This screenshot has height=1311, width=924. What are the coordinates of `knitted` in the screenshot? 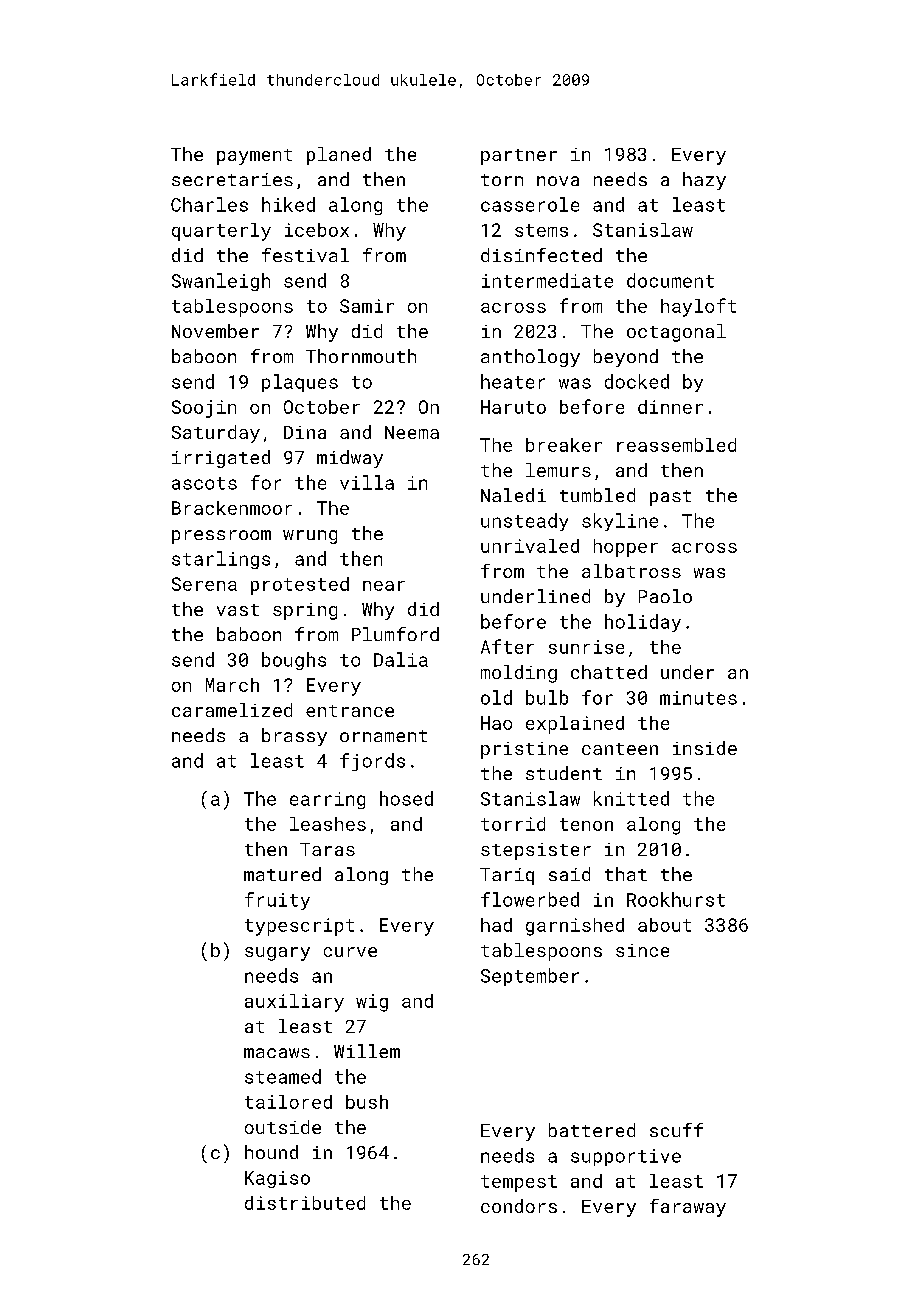 It's located at (631, 798).
